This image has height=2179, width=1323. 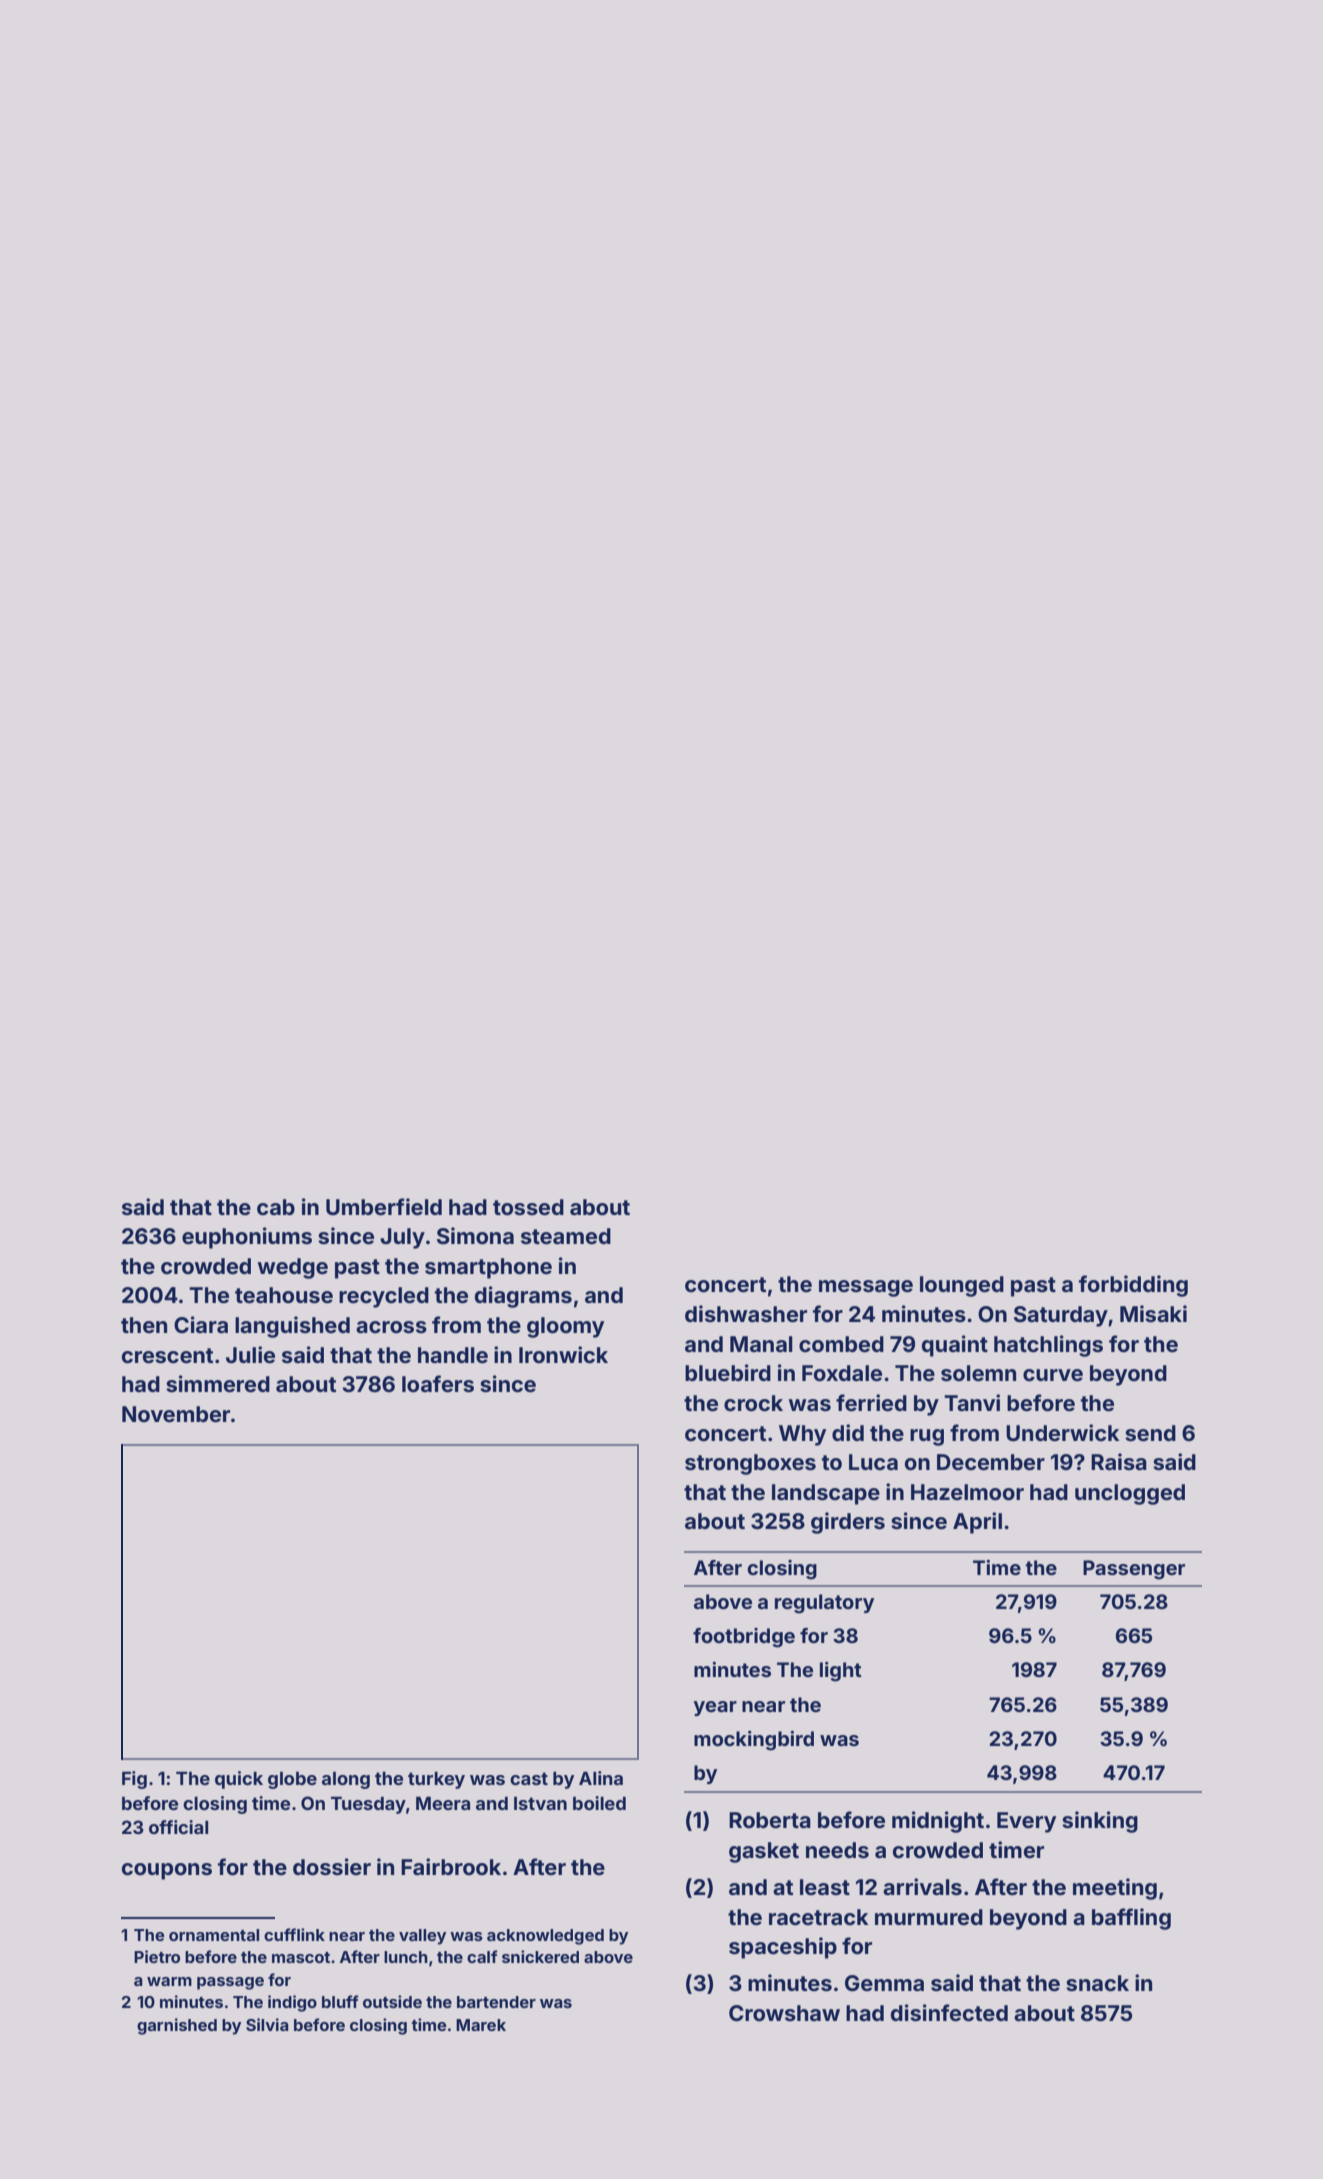 What do you see at coordinates (962, 1286) in the image?
I see `lounged` at bounding box center [962, 1286].
